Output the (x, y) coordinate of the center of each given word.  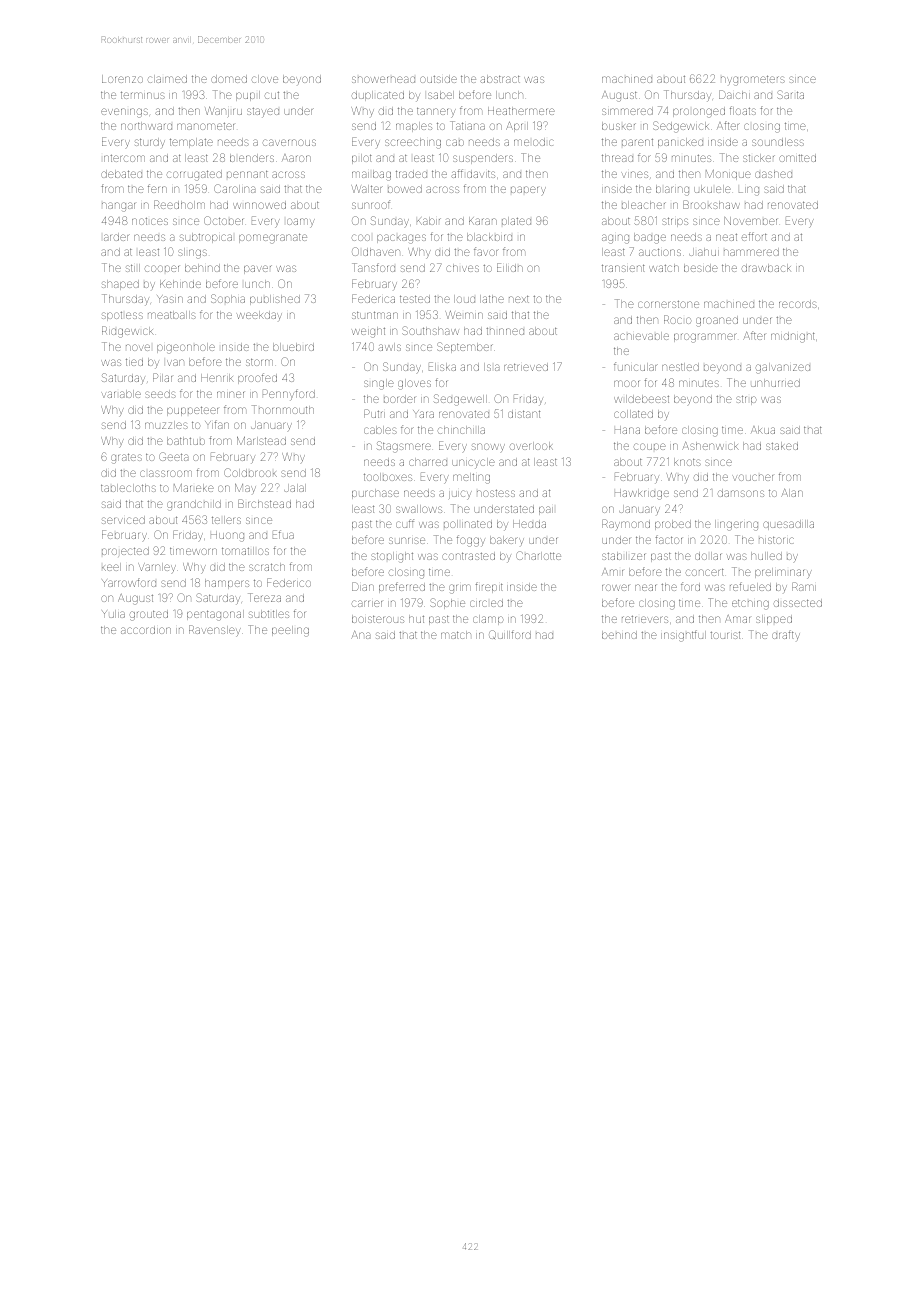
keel (111, 567)
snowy (488, 447)
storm (259, 362)
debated (121, 174)
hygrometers (753, 80)
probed (673, 525)
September (465, 347)
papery (528, 190)
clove (265, 79)
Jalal (295, 488)
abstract (500, 79)
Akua (763, 430)
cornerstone (668, 304)
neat (726, 237)
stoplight (392, 557)
